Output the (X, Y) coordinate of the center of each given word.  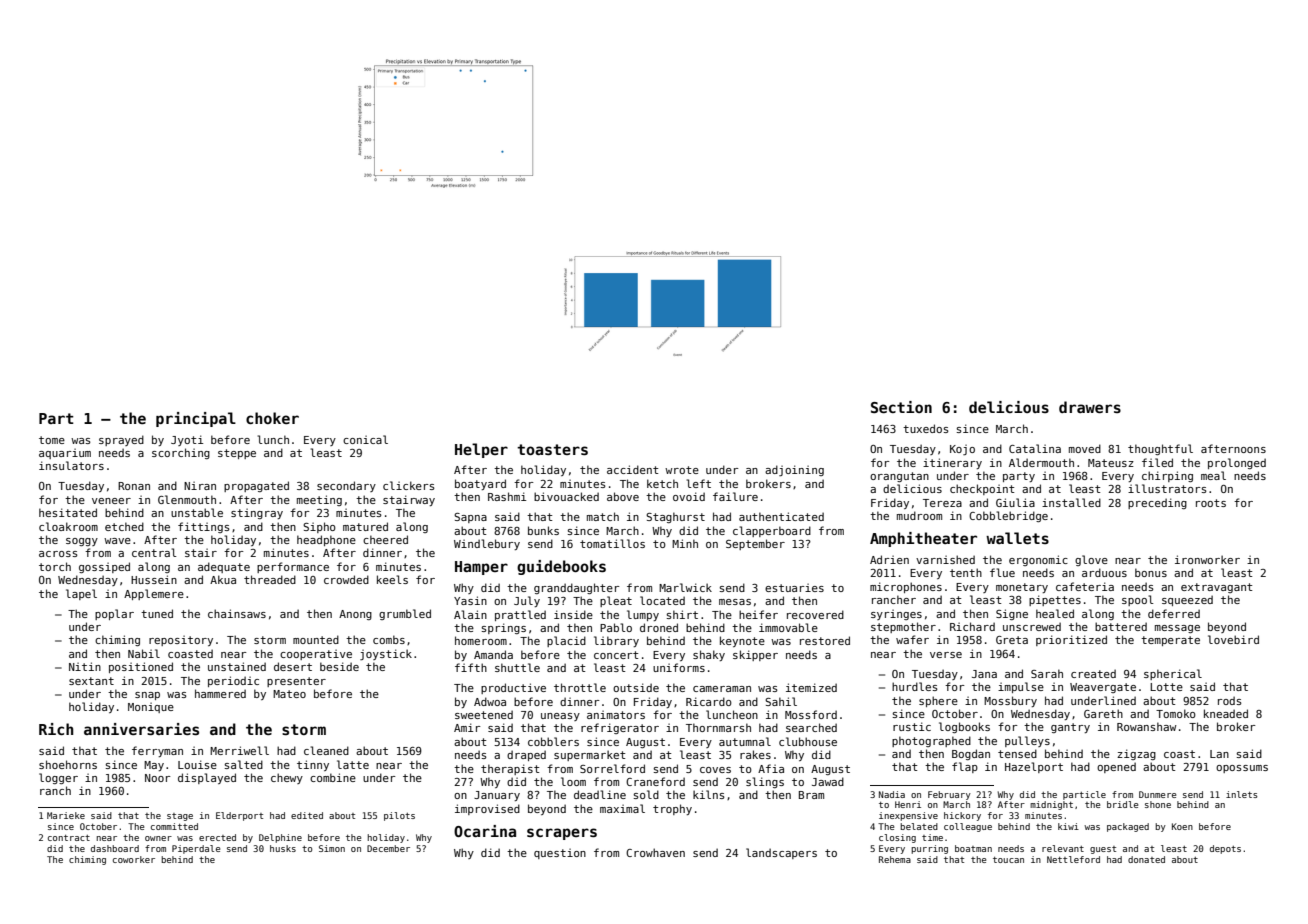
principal (196, 419)
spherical (1173, 674)
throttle (580, 687)
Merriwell (239, 750)
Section (901, 407)
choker (272, 418)
